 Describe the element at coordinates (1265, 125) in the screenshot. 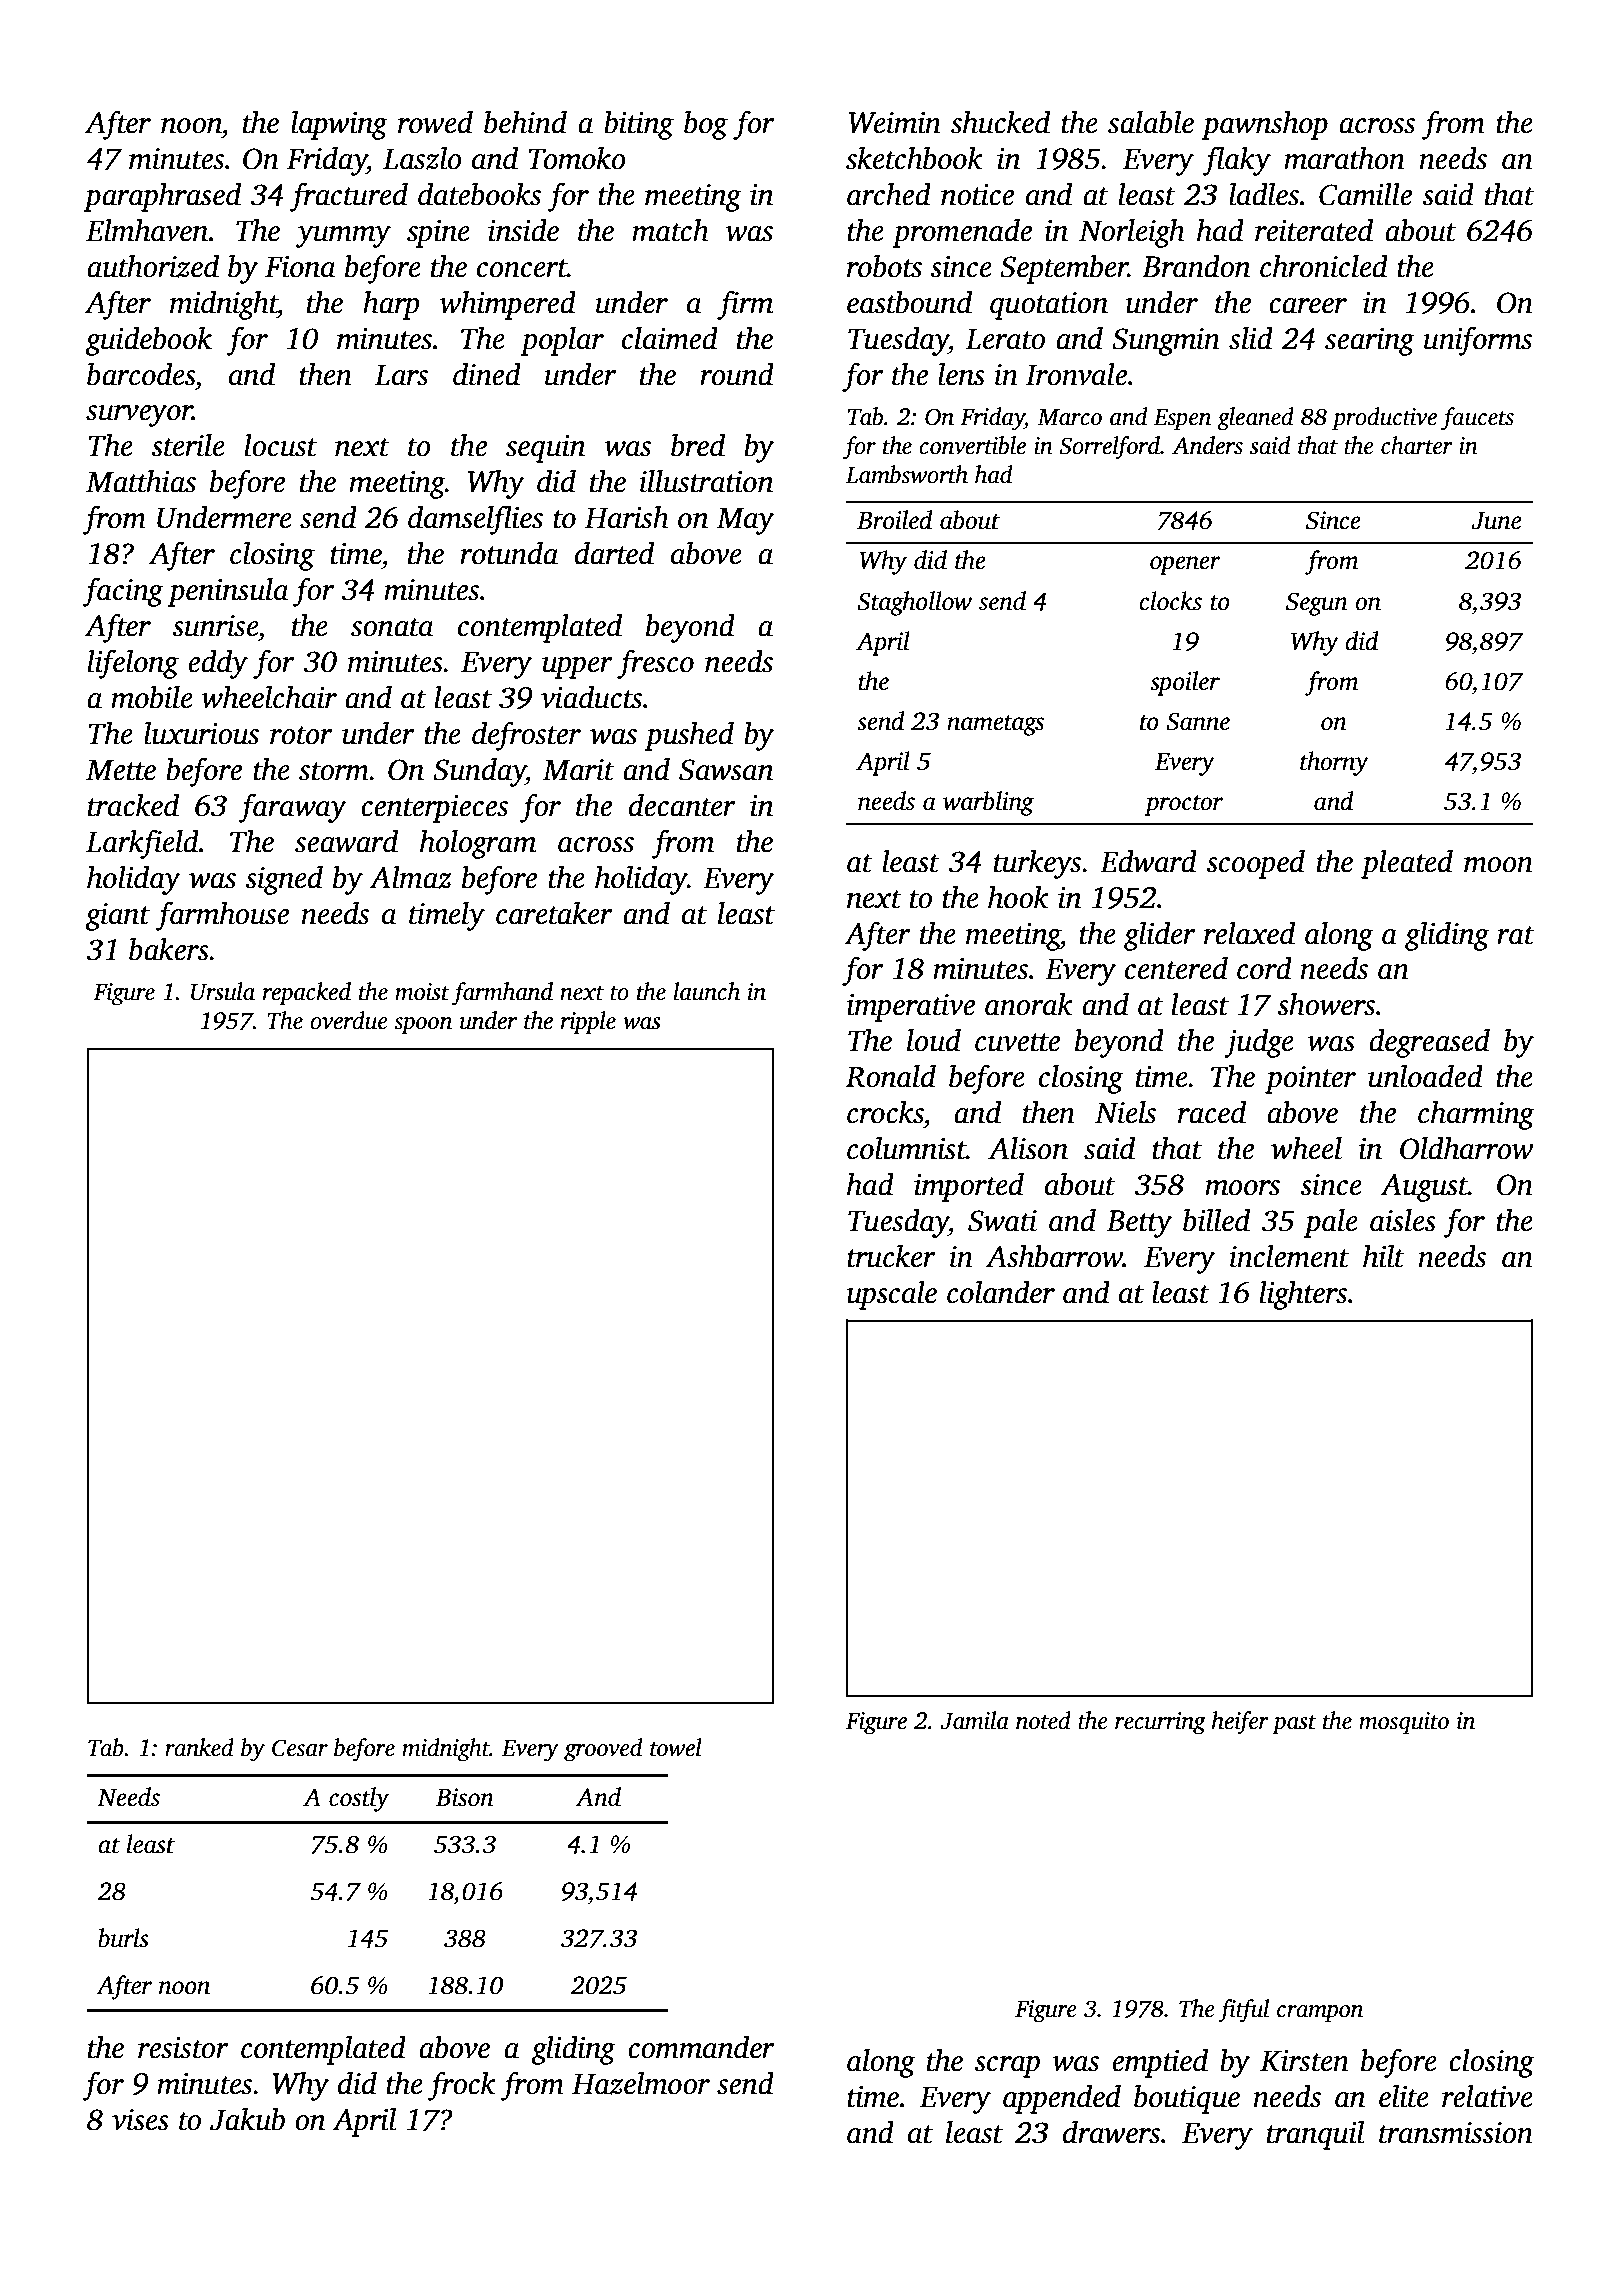

I see `pawnshop` at that location.
